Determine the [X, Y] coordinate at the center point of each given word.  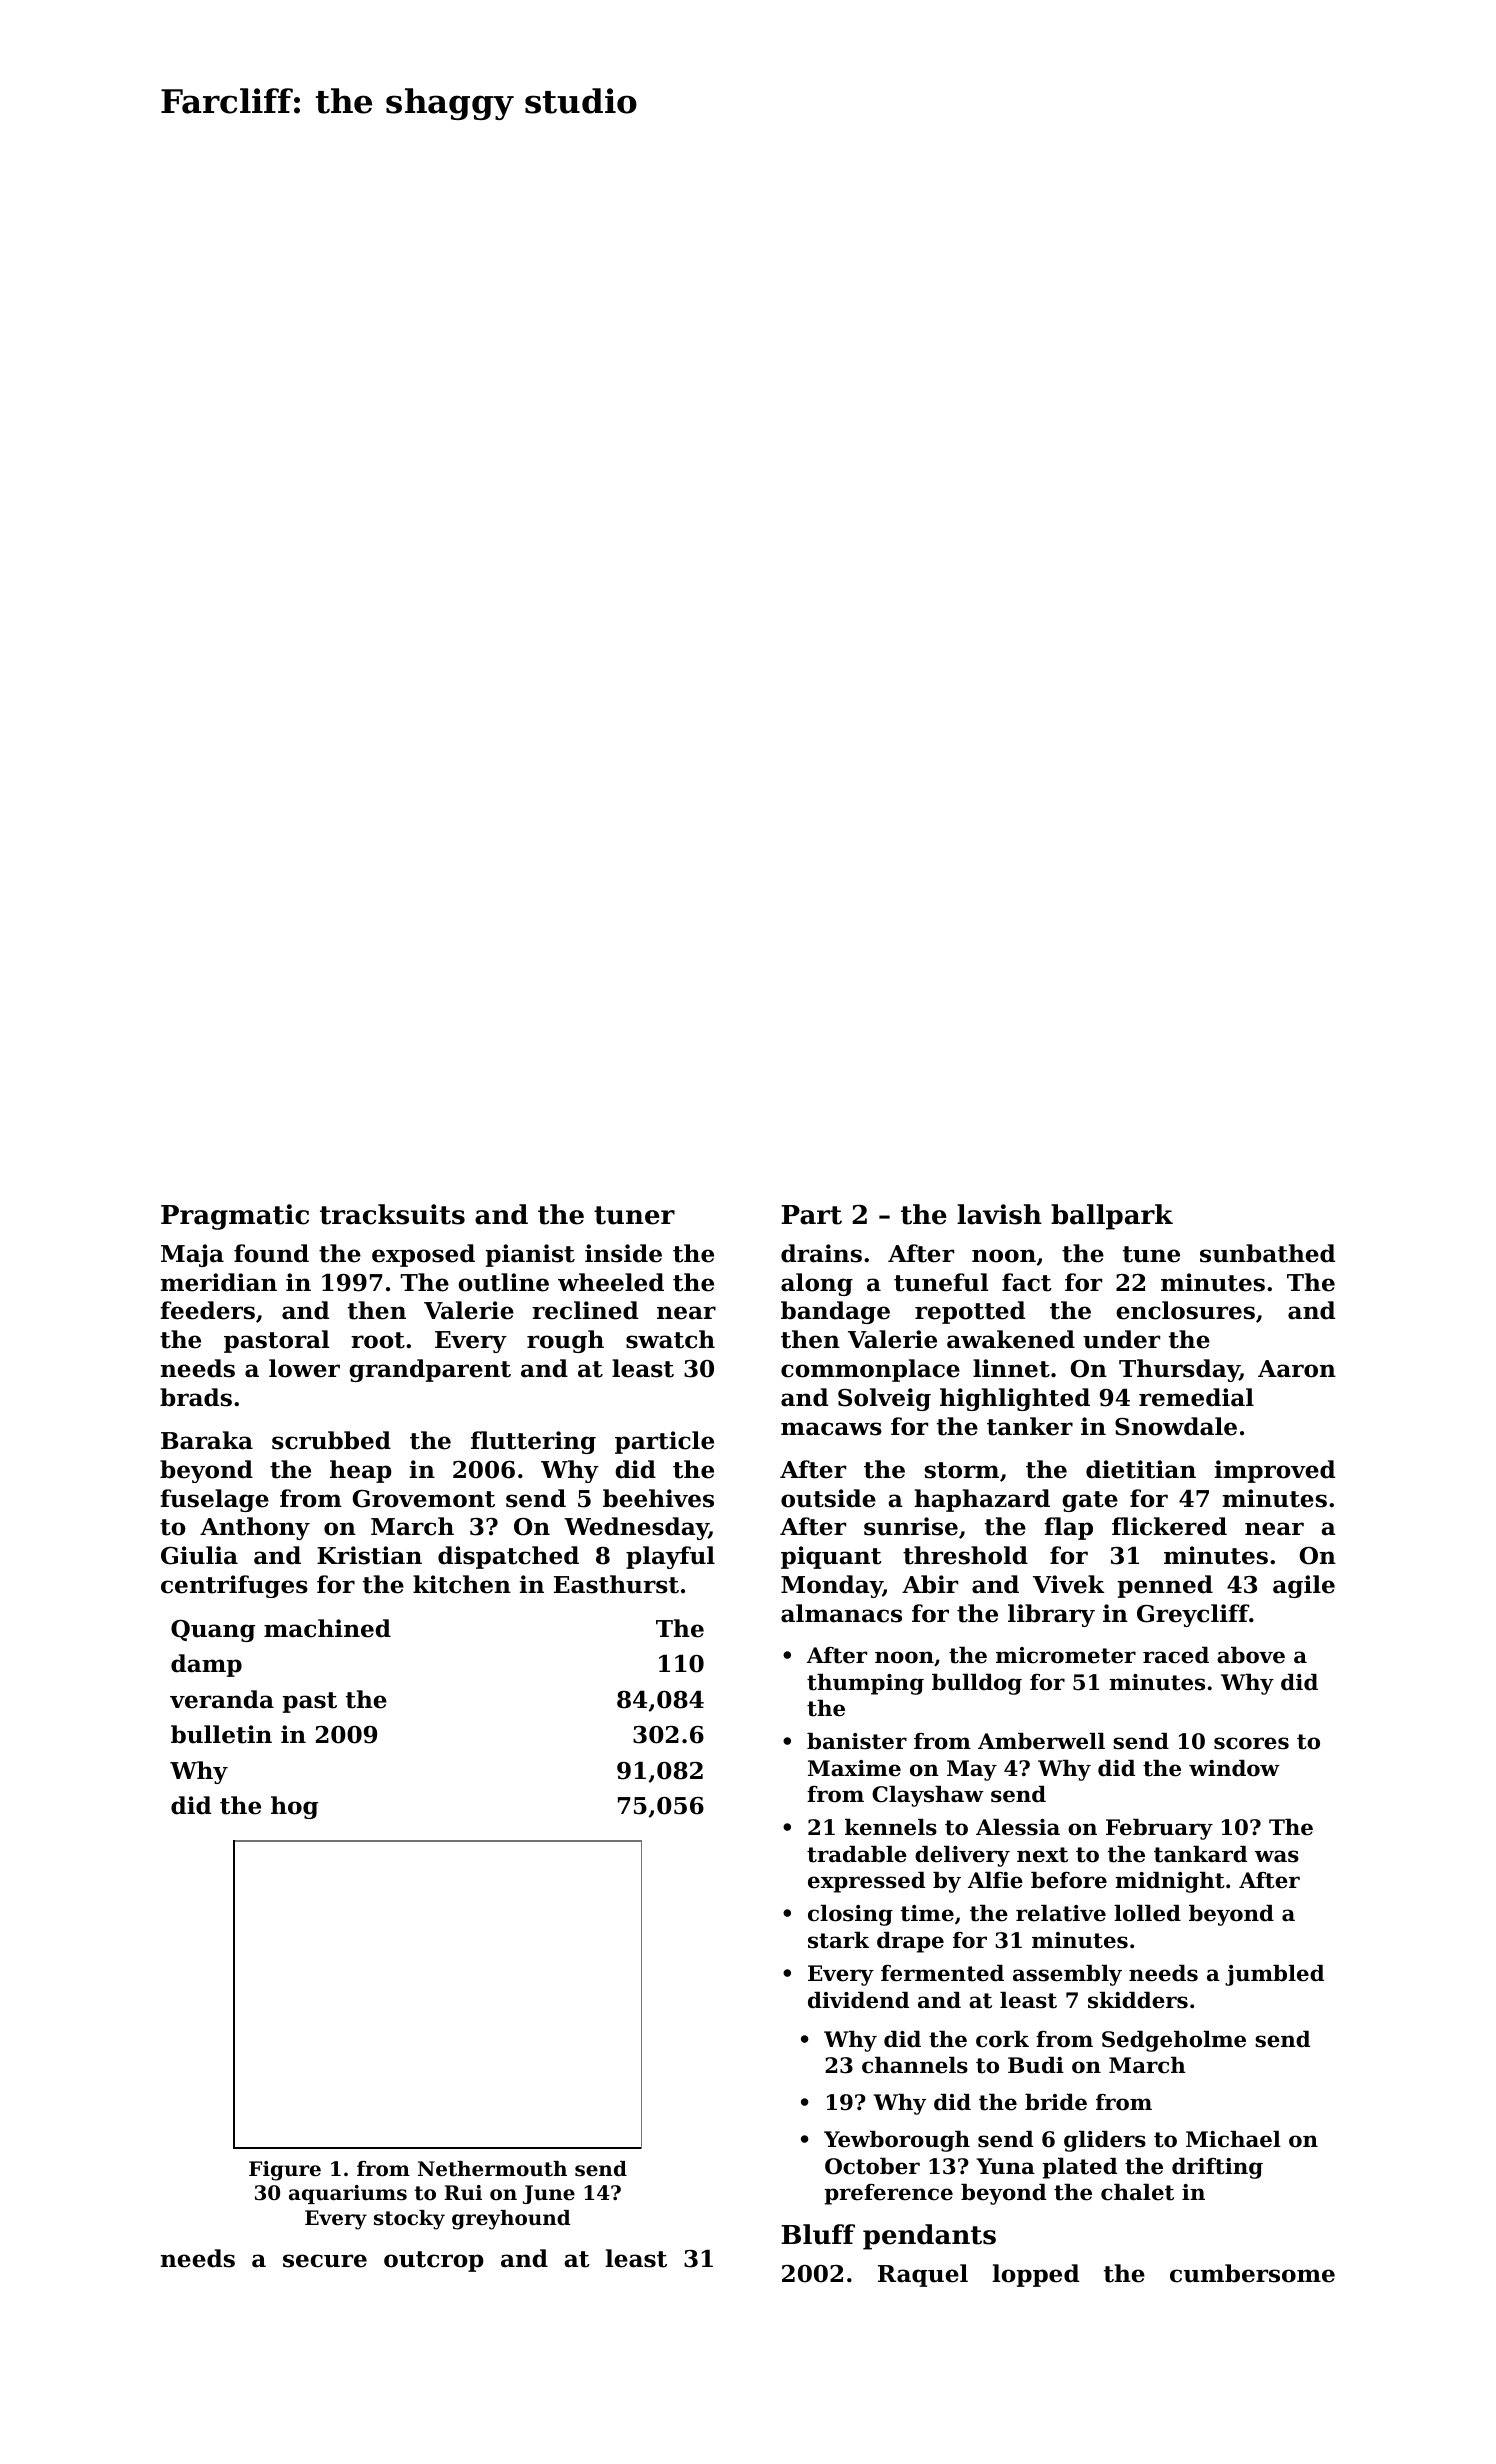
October [872, 2166]
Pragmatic [235, 1217]
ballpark [1112, 1217]
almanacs [841, 1613]
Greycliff [1193, 1615]
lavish [999, 1214]
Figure [285, 2171]
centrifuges [234, 1586]
